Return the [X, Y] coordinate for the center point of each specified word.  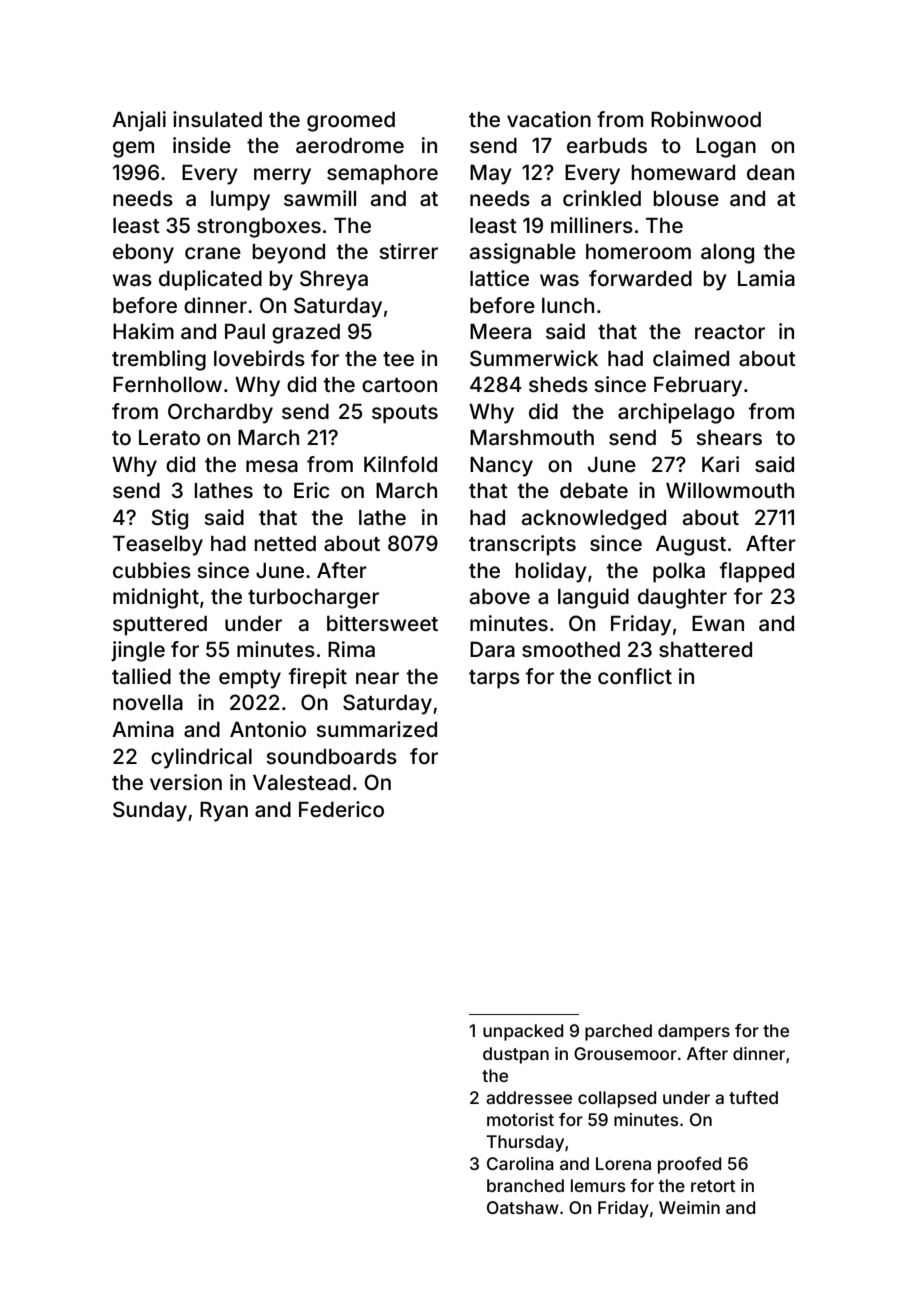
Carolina [520, 1163]
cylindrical [201, 758]
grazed [306, 334]
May [491, 175]
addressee [529, 1097]
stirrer [408, 251]
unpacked [523, 1032]
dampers [694, 1032]
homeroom [638, 251]
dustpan [516, 1055]
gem [133, 149]
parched [618, 1032]
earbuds [607, 145]
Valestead [301, 782]
